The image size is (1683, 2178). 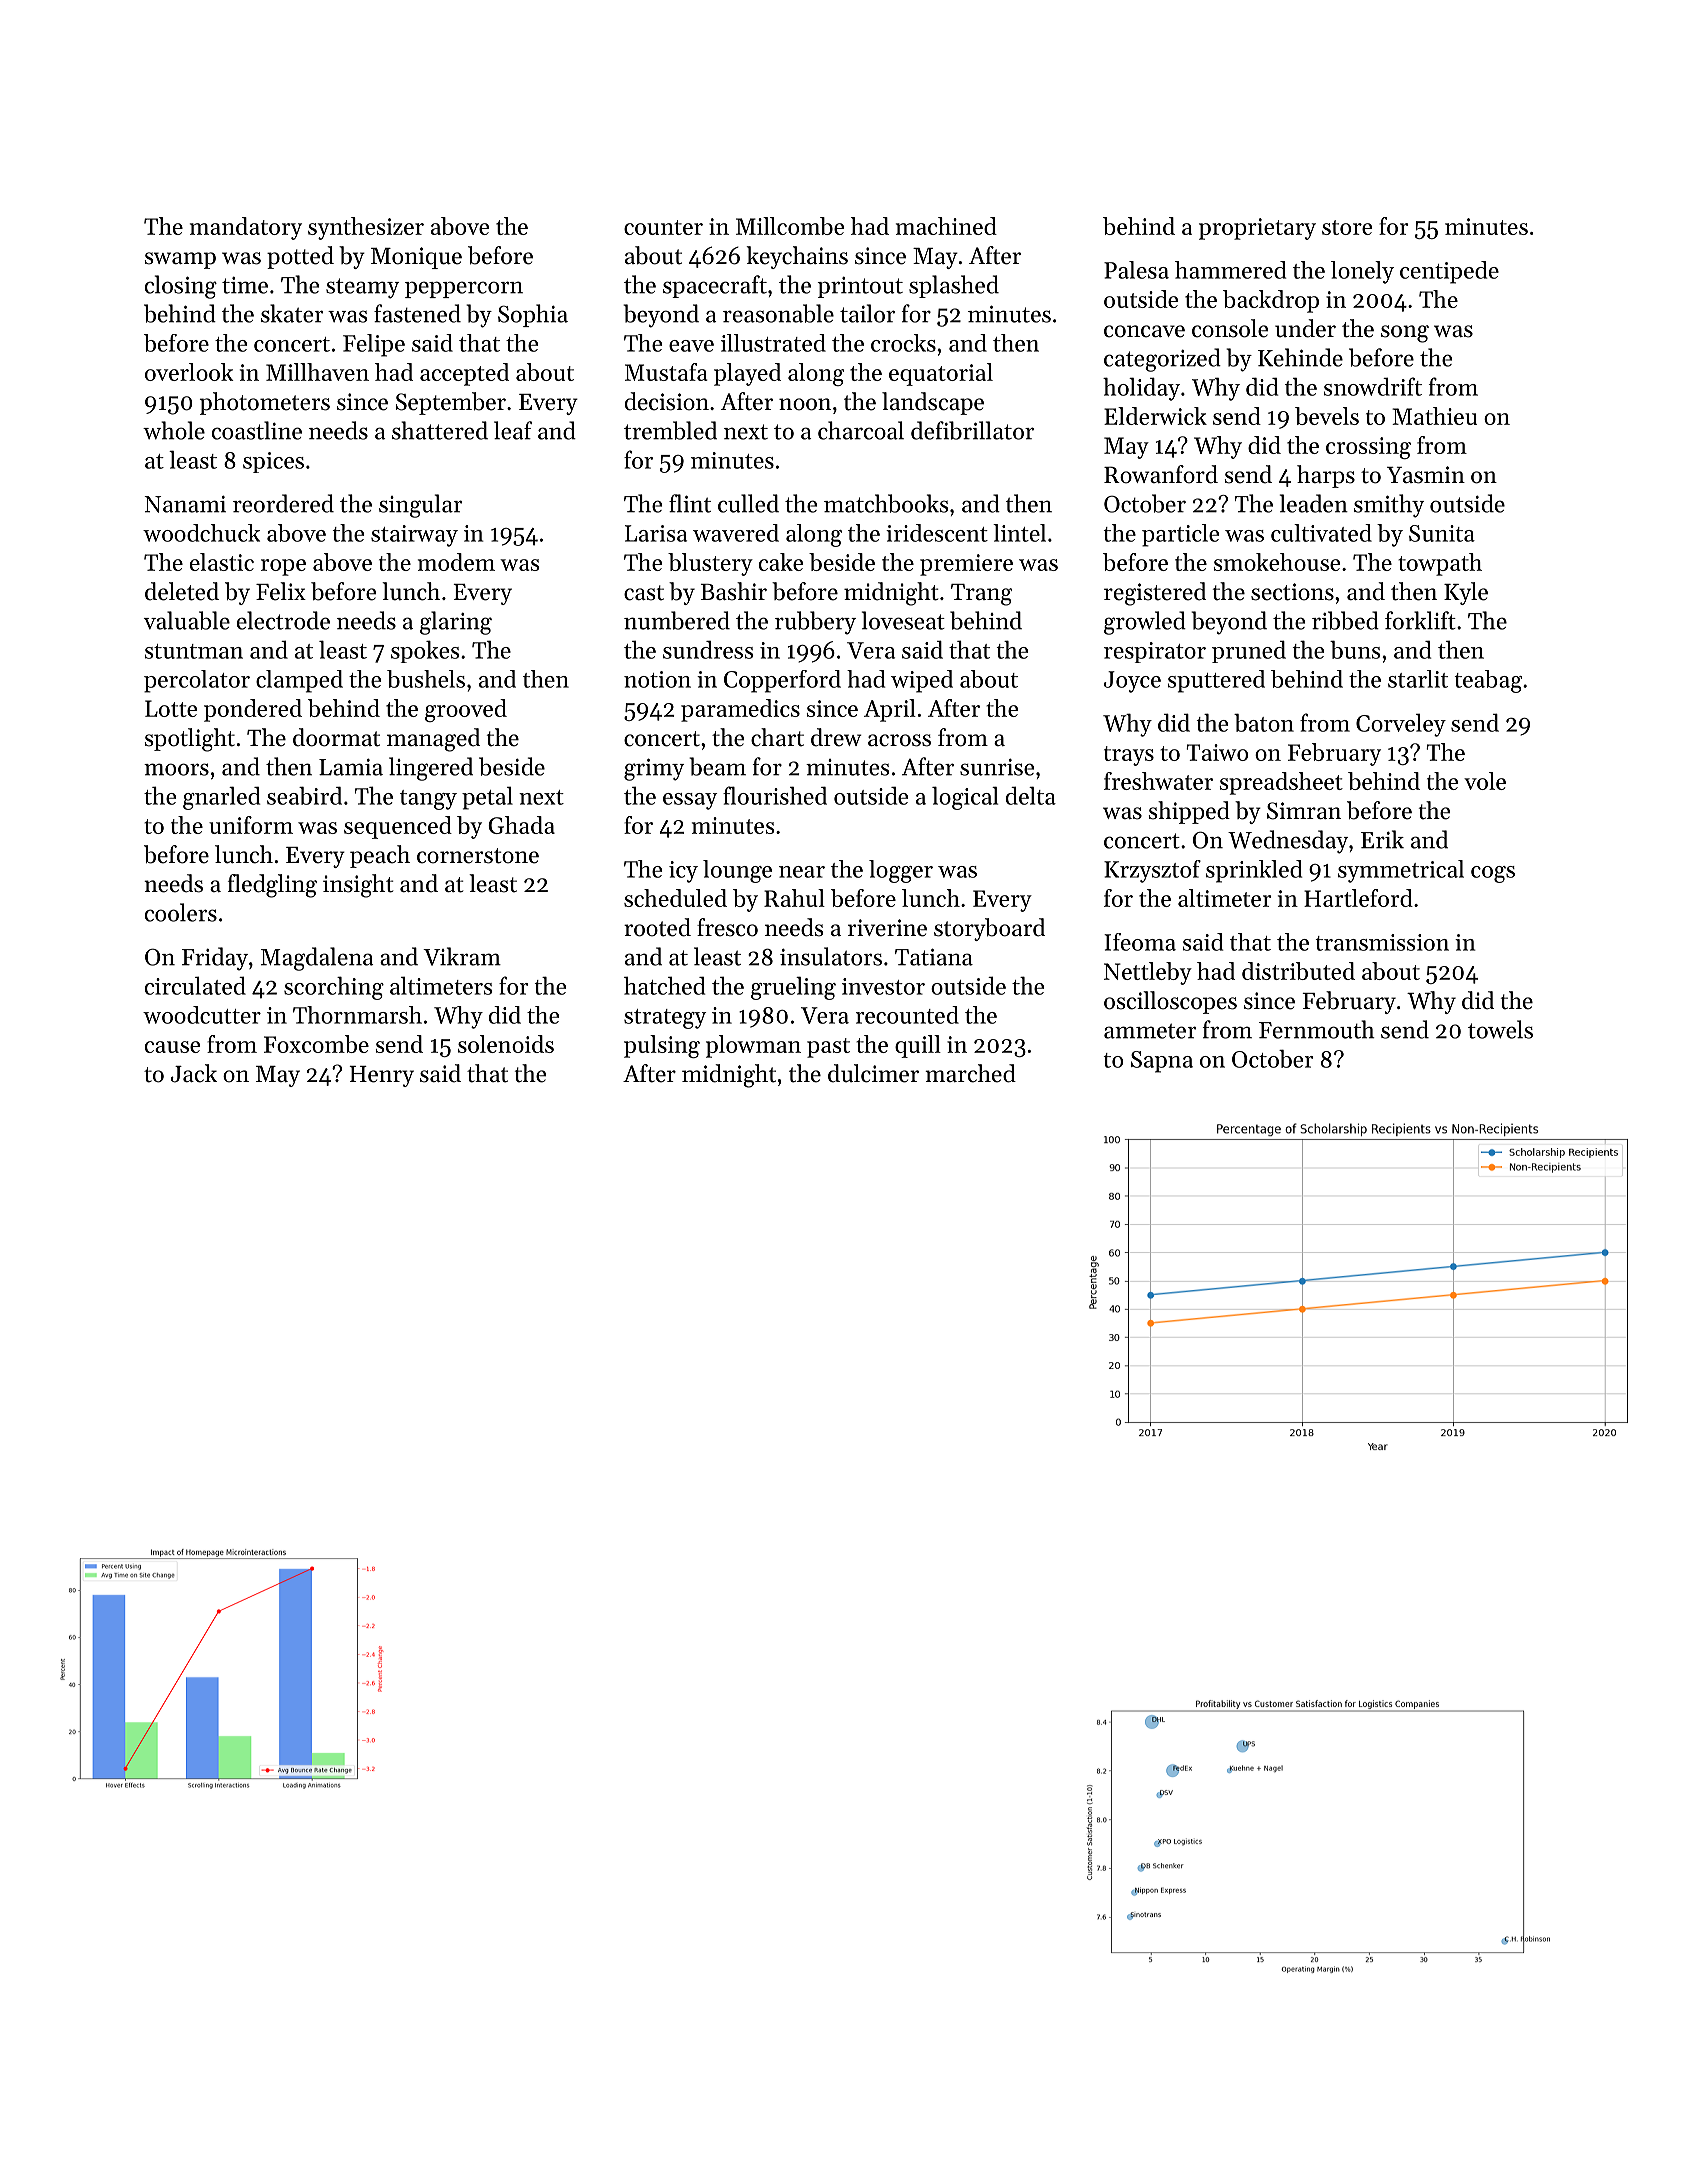 What do you see at coordinates (989, 929) in the document?
I see `storyboard` at bounding box center [989, 929].
